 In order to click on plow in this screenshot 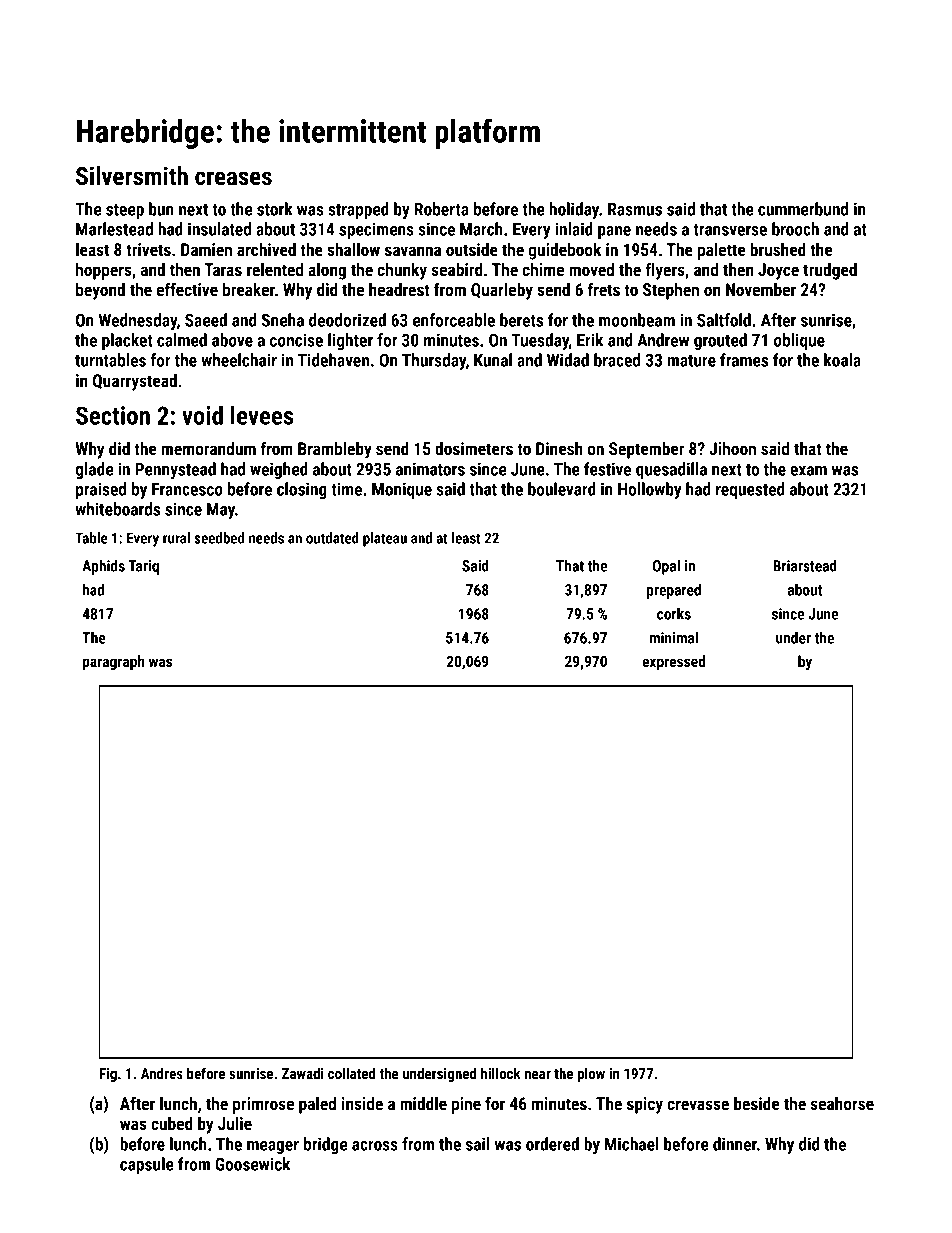, I will do `click(591, 1074)`.
